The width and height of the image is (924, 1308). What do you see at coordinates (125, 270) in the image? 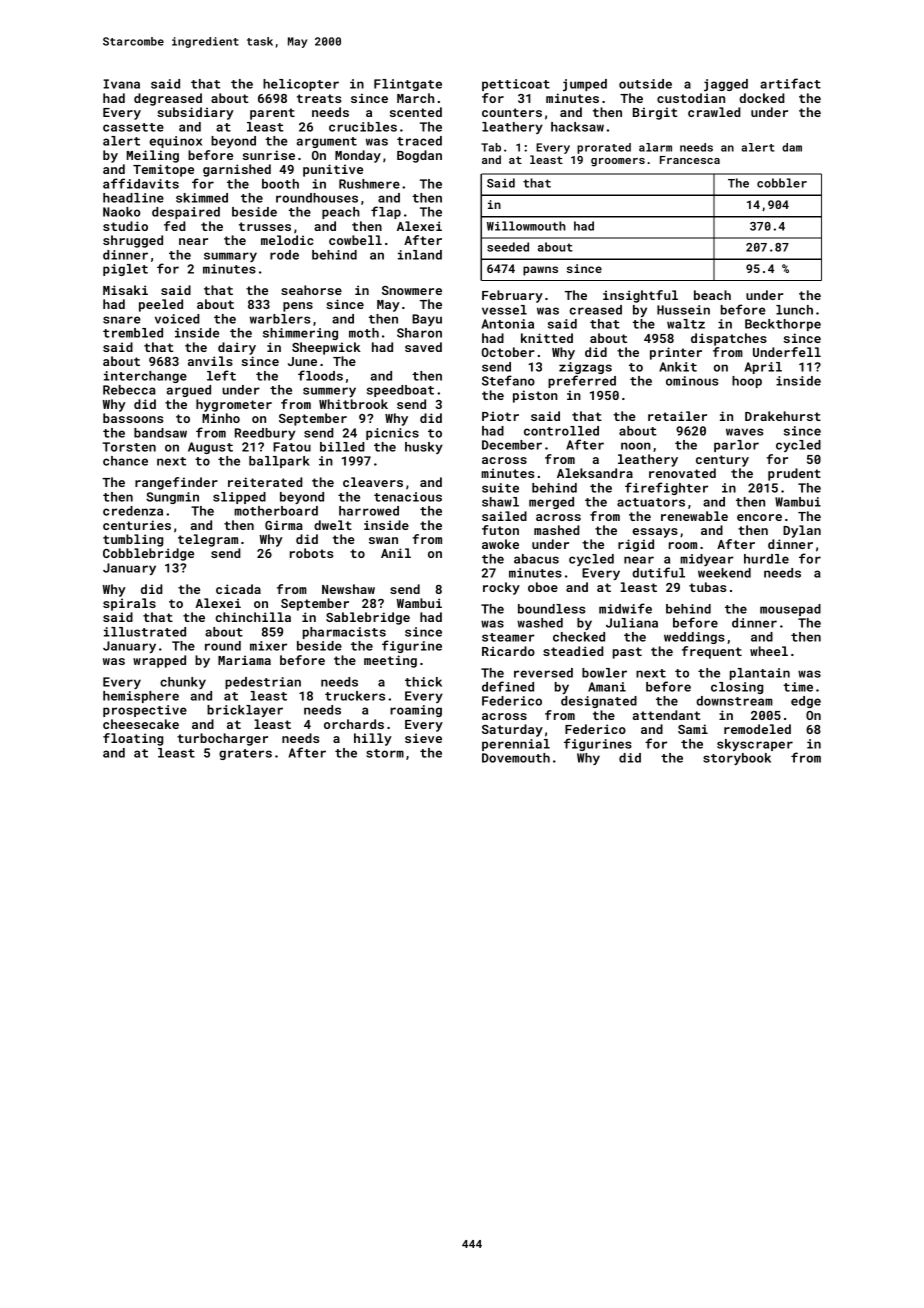
I see `piglet` at bounding box center [125, 270].
